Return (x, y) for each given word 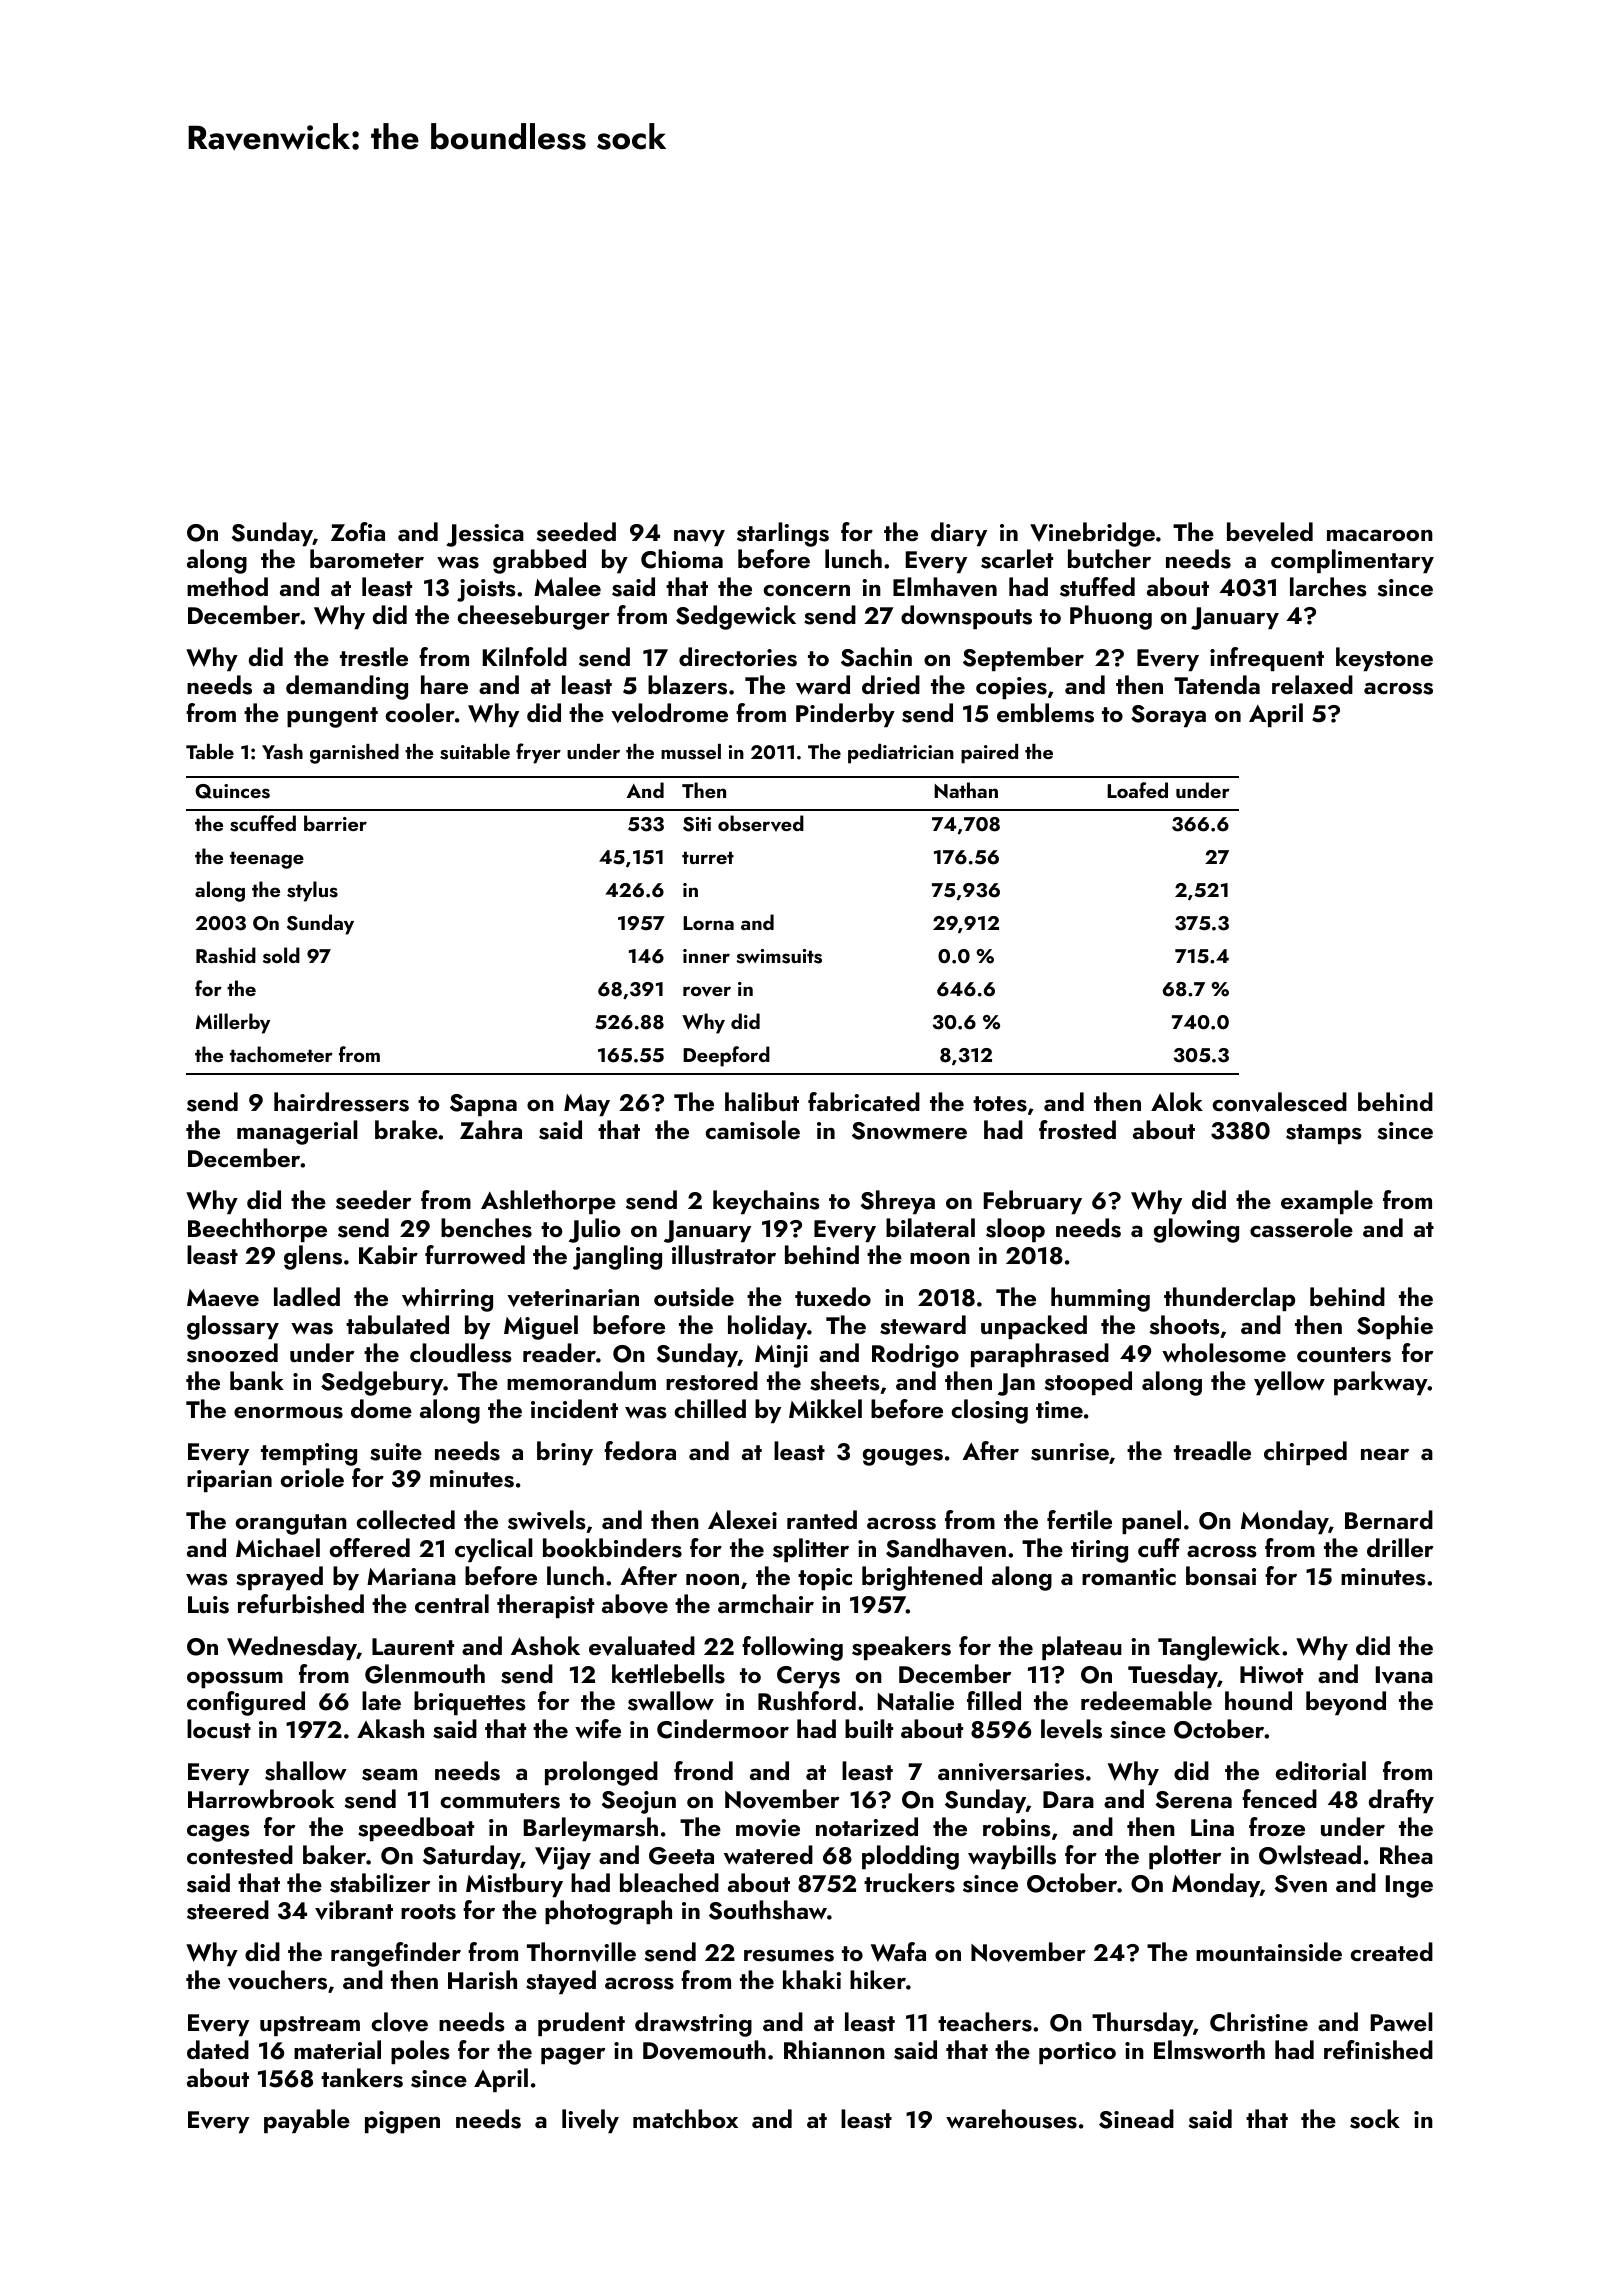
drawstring (693, 2024)
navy (699, 537)
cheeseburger (533, 617)
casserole (1301, 1228)
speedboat (416, 1829)
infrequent (1267, 659)
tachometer (281, 1054)
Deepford (726, 1056)
